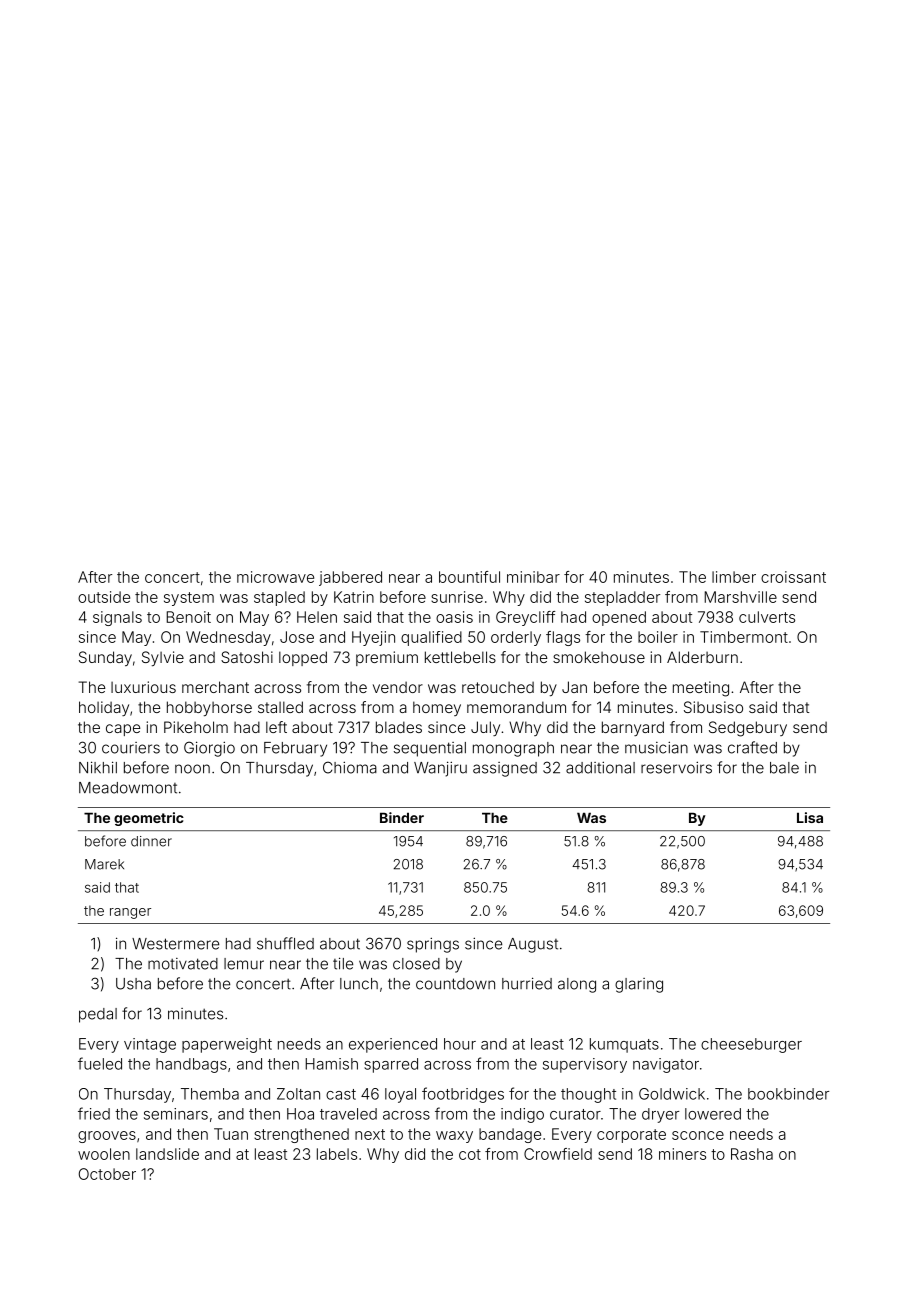 The image size is (908, 1316). Describe the element at coordinates (399, 727) in the screenshot. I see `blades` at that location.
